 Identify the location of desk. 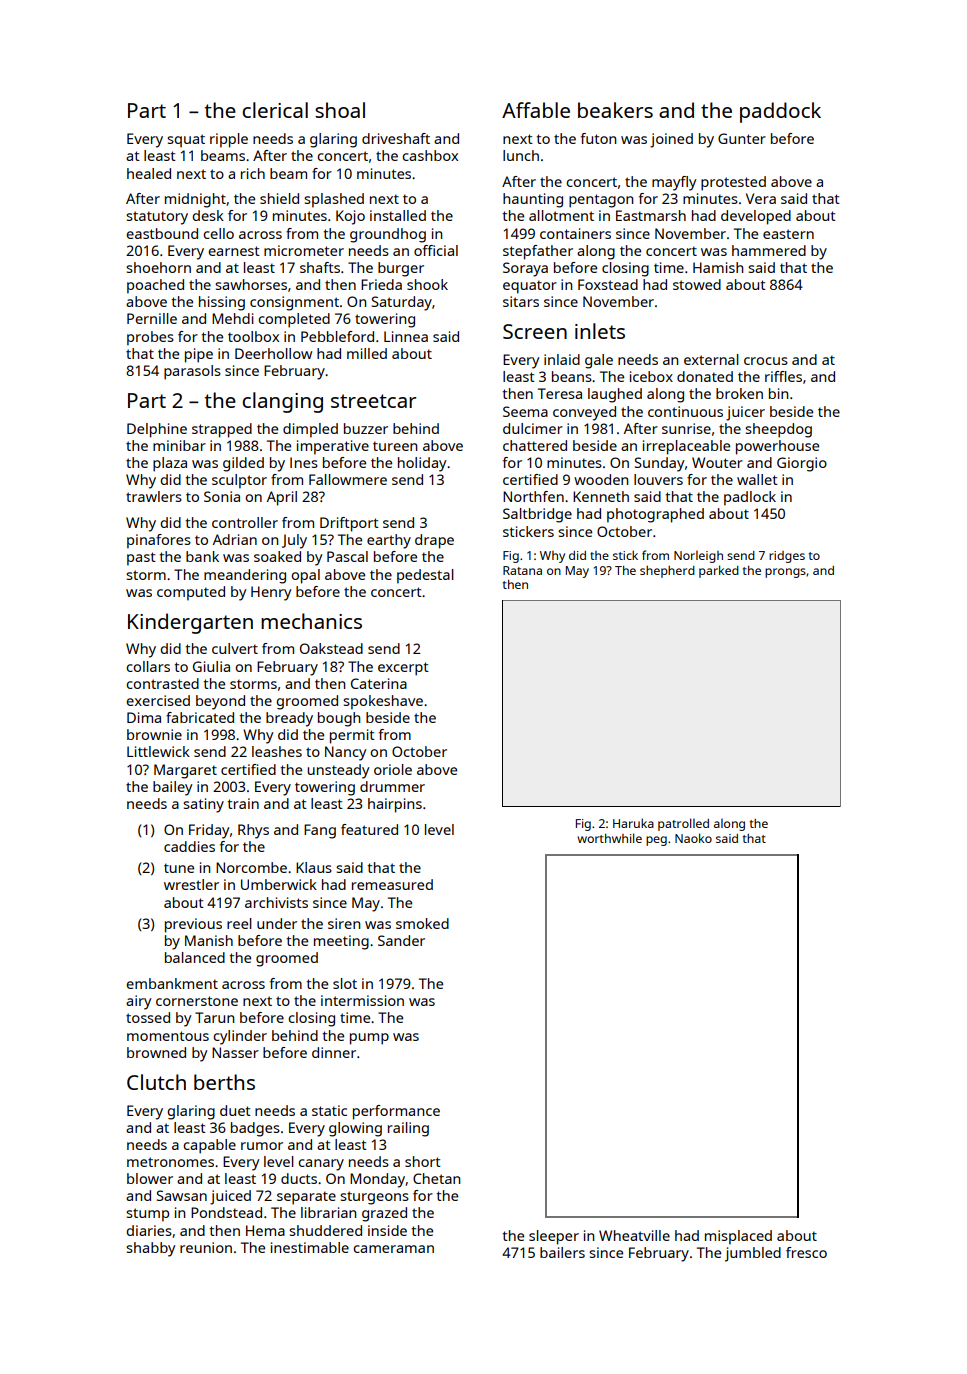
(208, 215).
